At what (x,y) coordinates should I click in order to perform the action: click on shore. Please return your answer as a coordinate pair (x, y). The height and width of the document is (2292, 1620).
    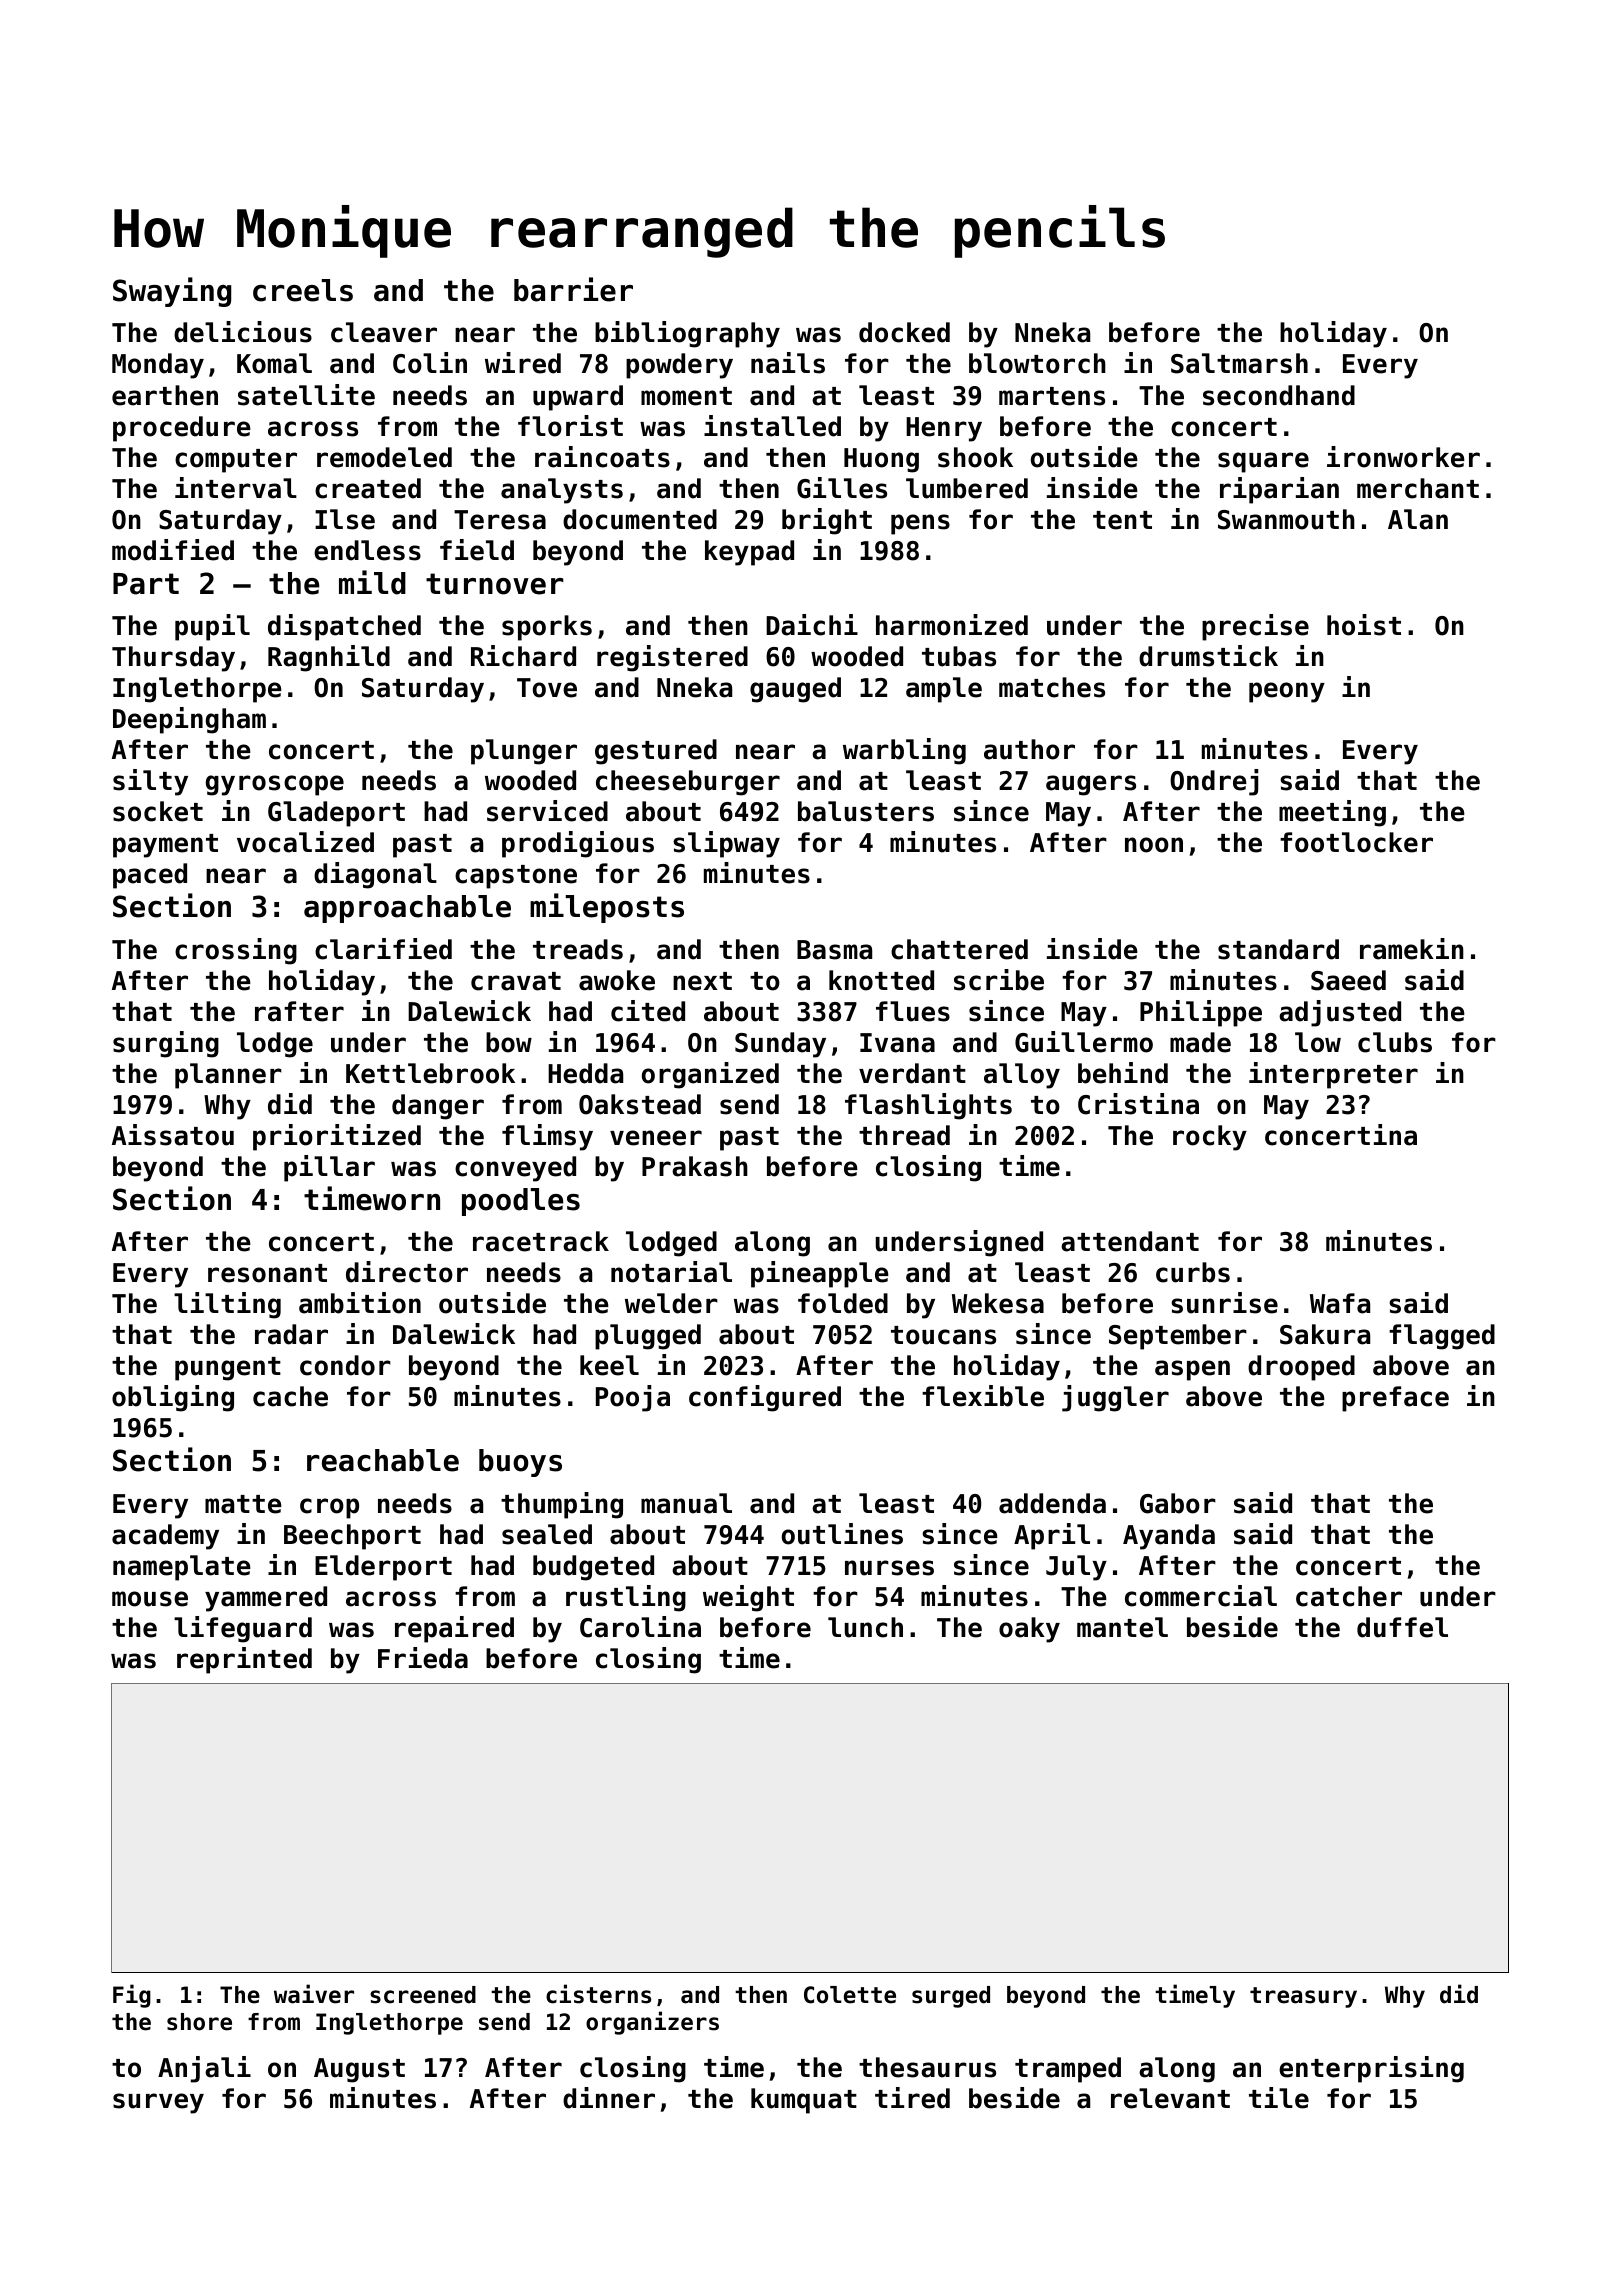
    Looking at the image, I should click on (199, 2022).
